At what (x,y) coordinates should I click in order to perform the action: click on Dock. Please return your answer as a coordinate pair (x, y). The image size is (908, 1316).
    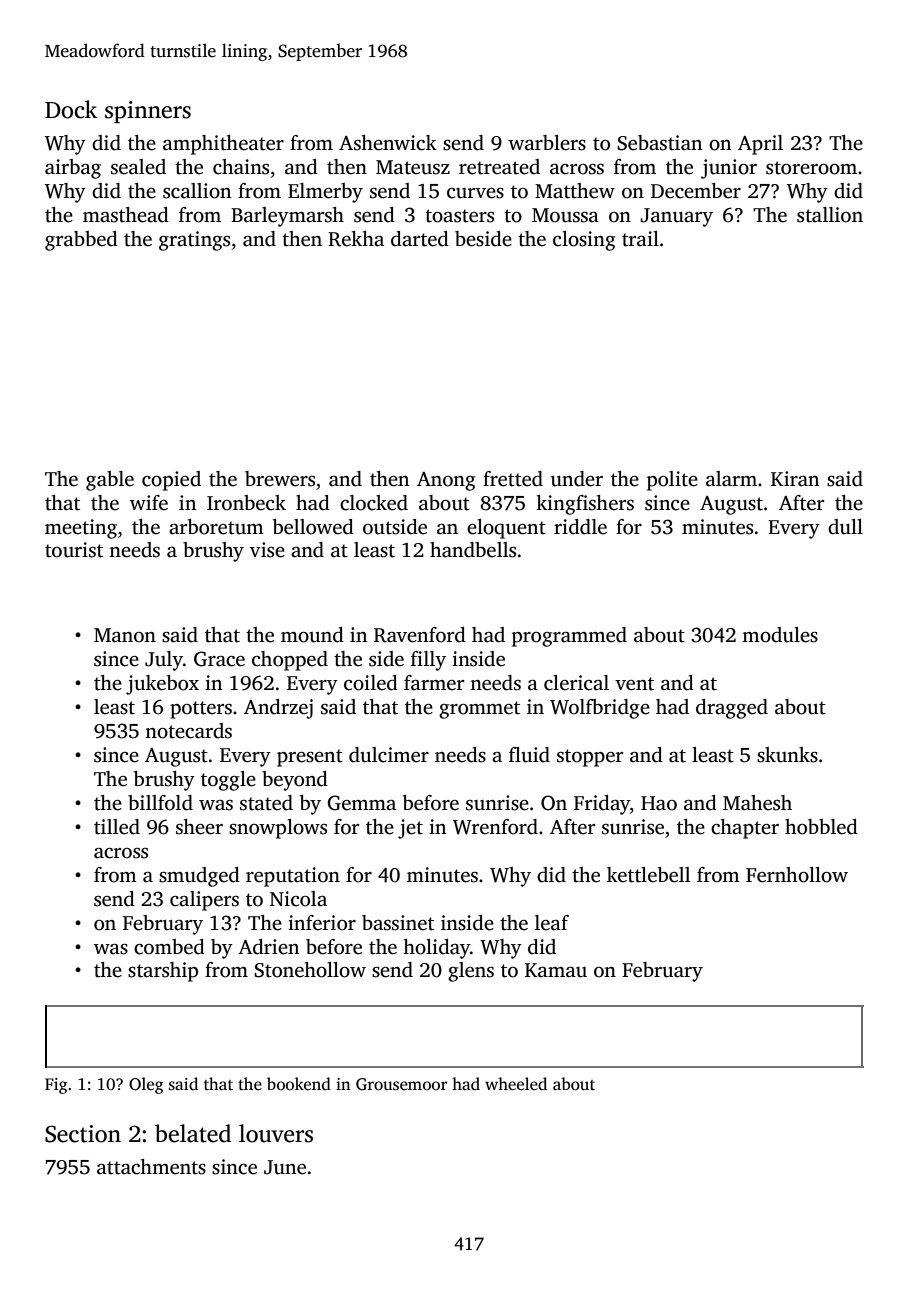
    Looking at the image, I should click on (71, 109).
